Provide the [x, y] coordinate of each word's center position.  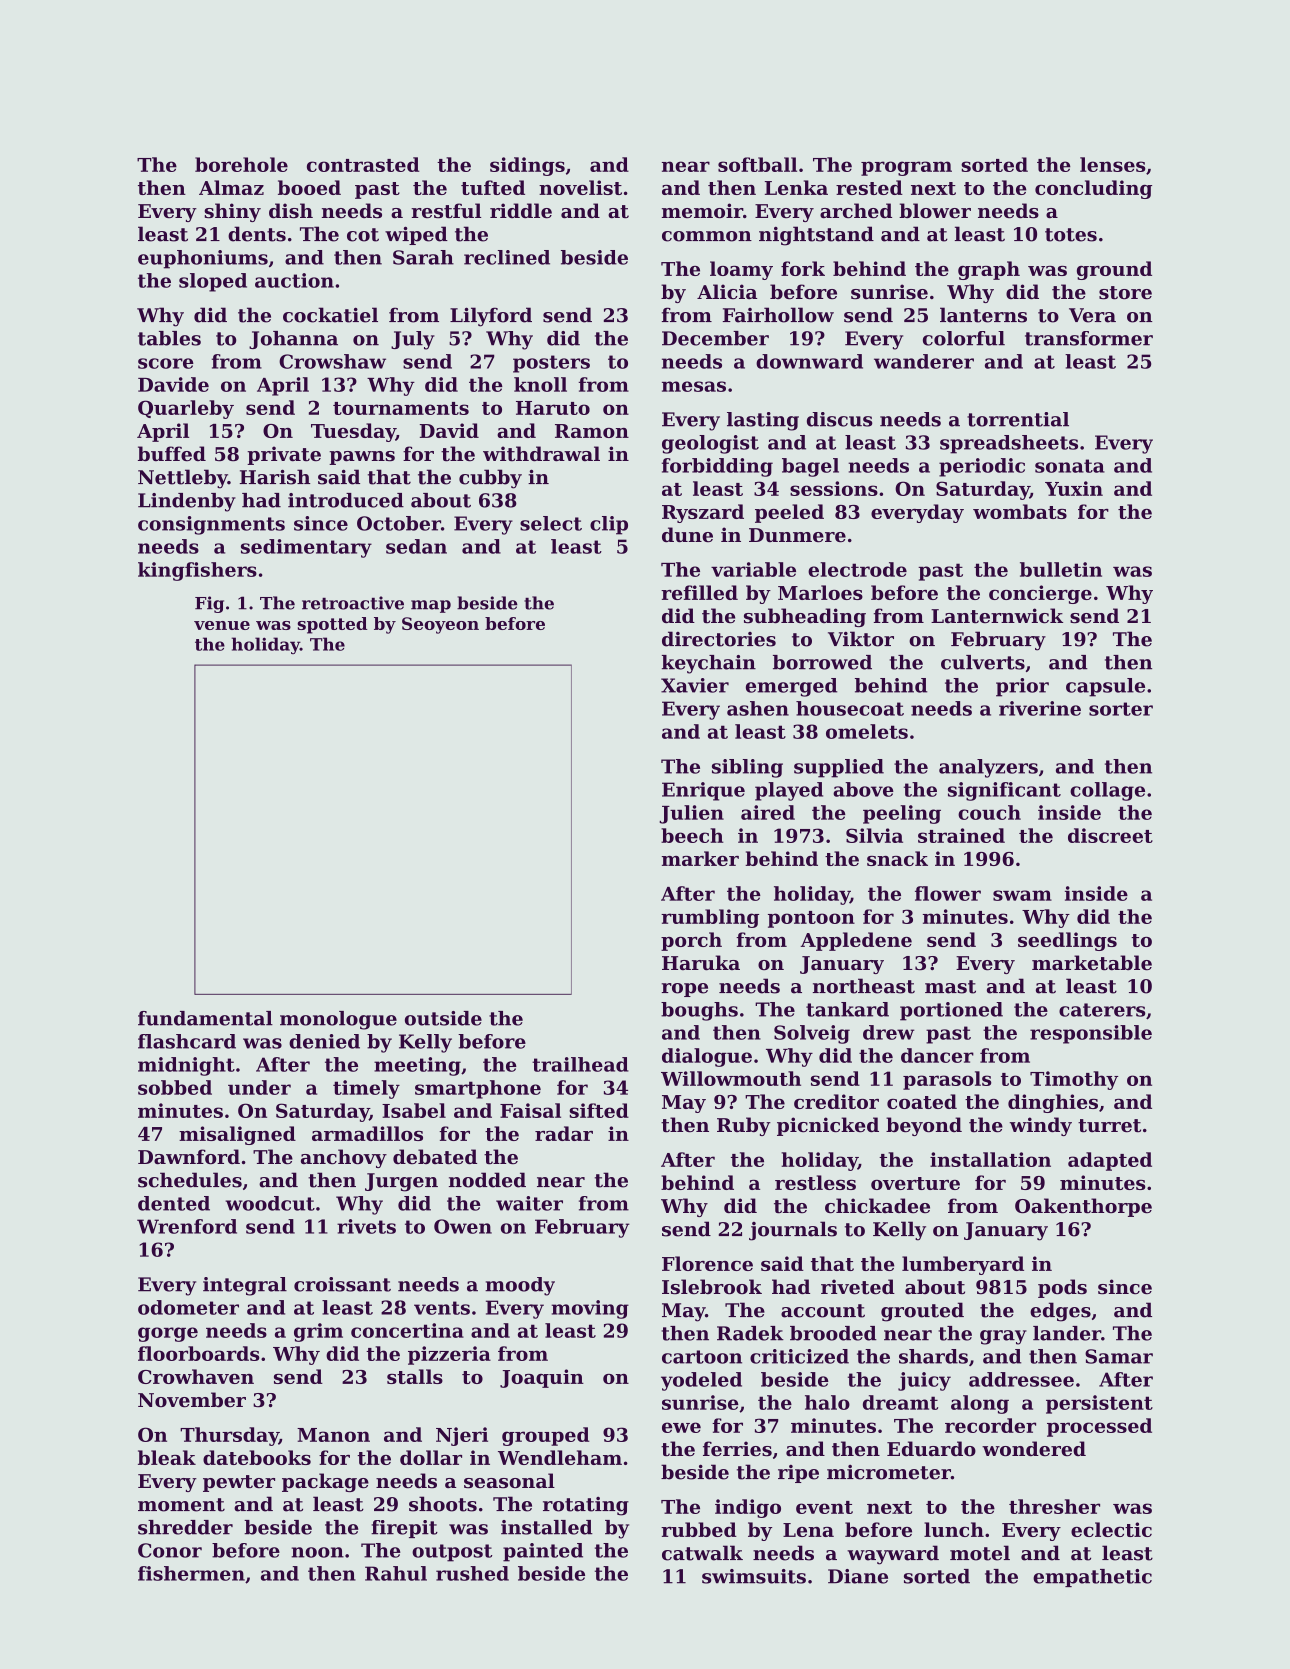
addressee [1021, 1379]
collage [1107, 791]
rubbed [699, 1529]
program [906, 168]
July [413, 340]
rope [685, 990]
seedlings [1067, 941]
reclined [507, 257]
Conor [170, 1550]
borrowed [822, 662]
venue [222, 625]
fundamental [205, 1018]
